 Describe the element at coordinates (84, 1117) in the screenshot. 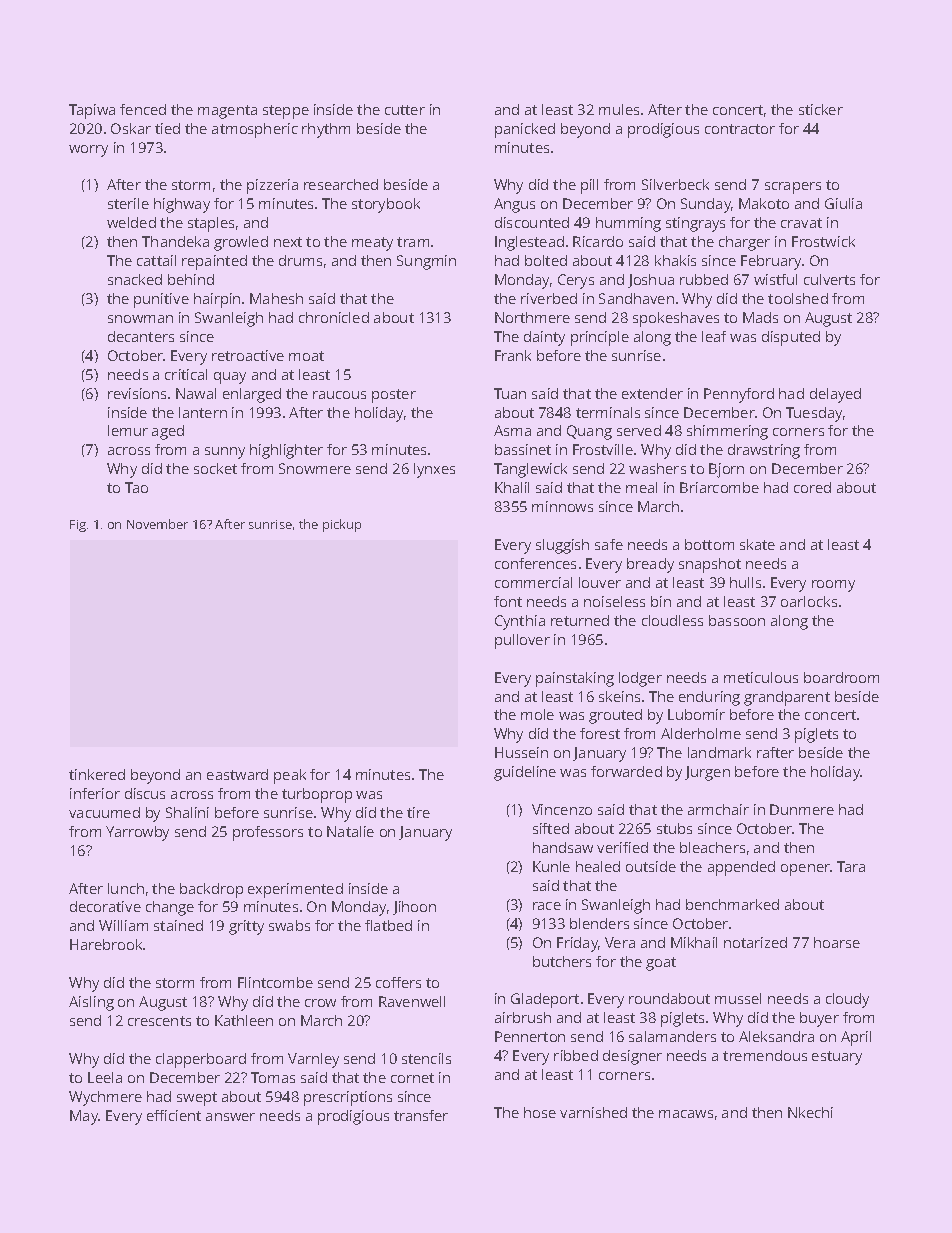

I see `May` at that location.
